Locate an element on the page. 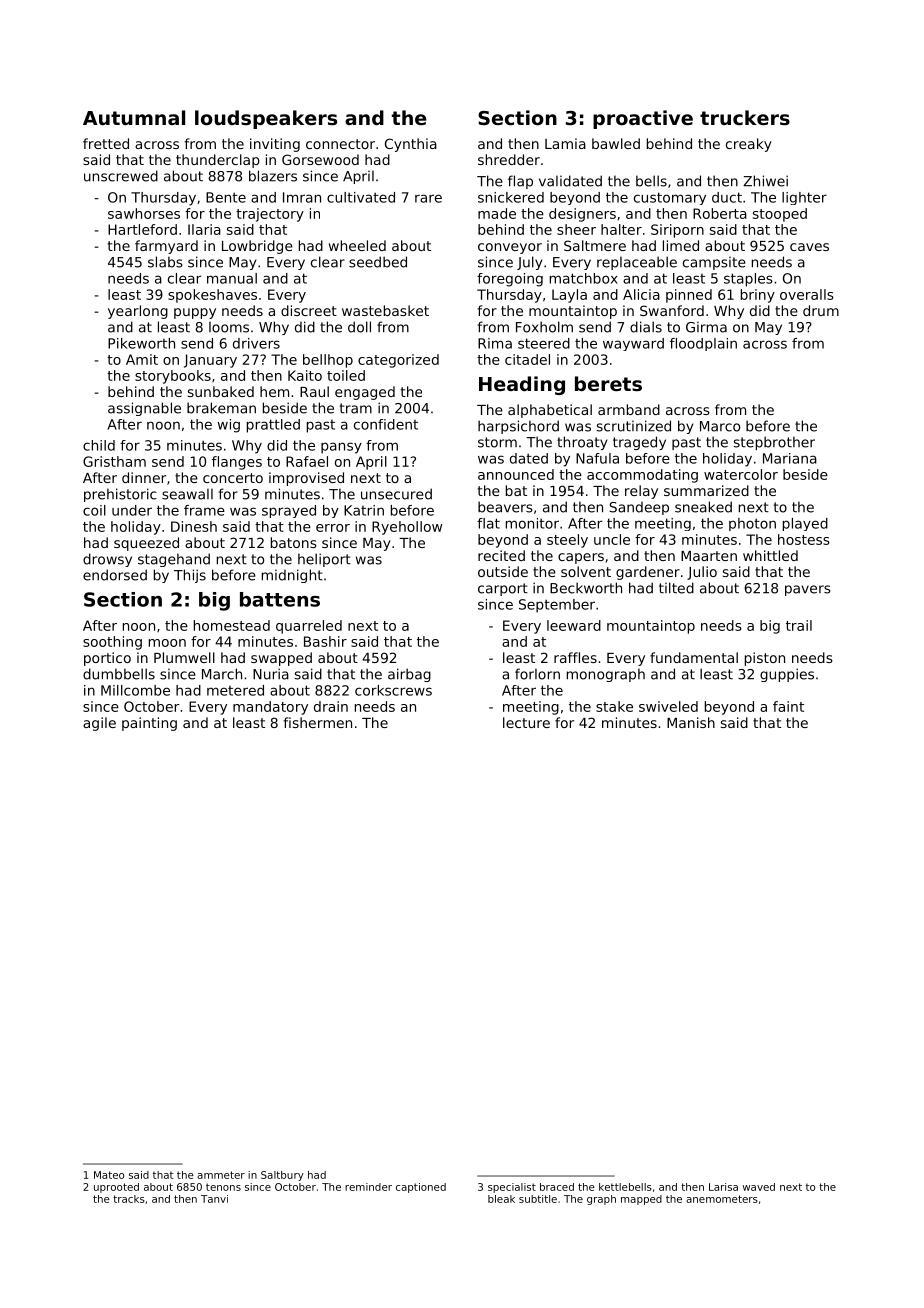 This page has height=1308, width=924. Layla is located at coordinates (569, 296).
